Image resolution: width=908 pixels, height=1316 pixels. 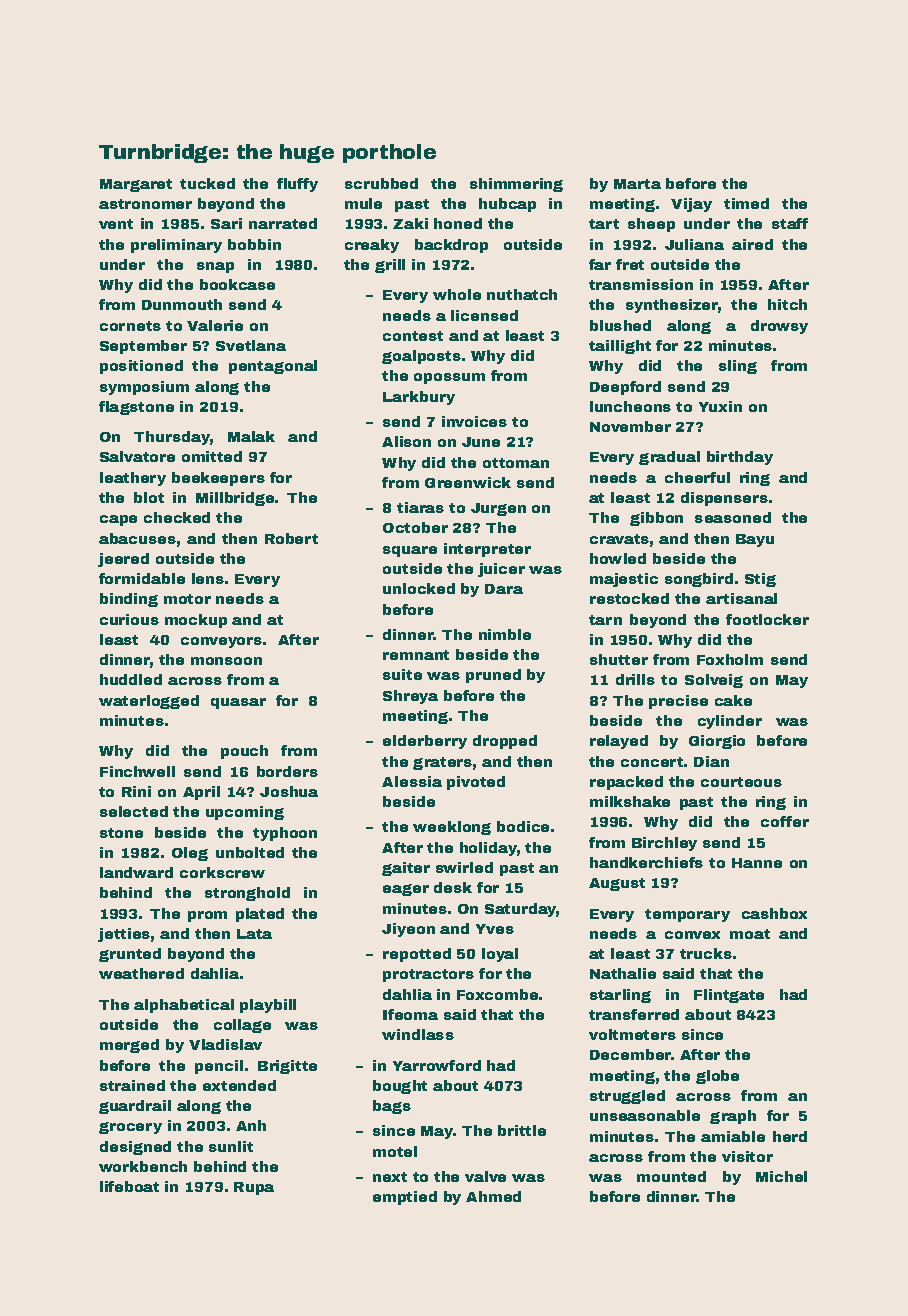 What do you see at coordinates (408, 930) in the image?
I see `Jiyeon` at bounding box center [408, 930].
